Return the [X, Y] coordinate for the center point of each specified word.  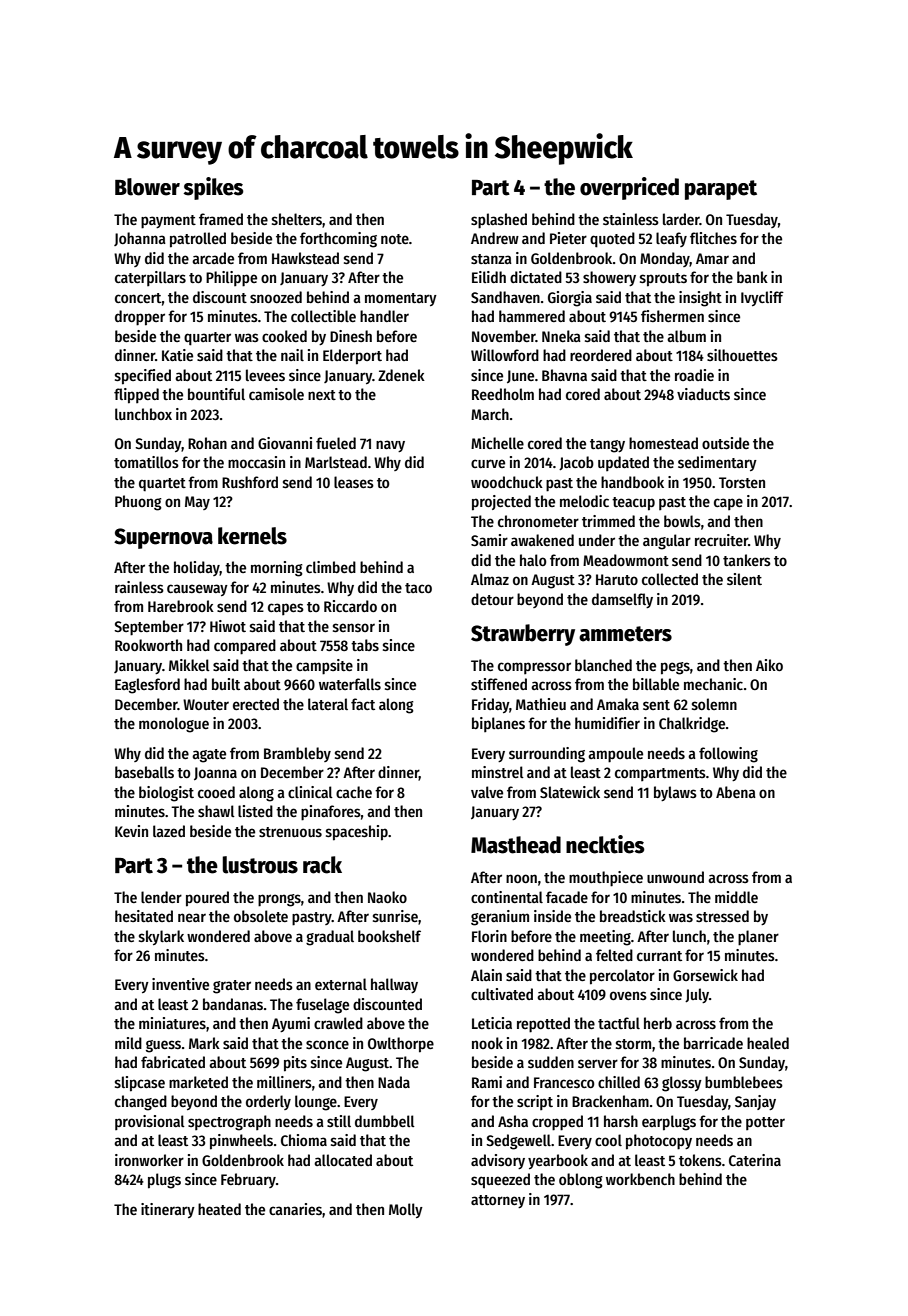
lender [161, 897]
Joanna [215, 773]
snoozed [276, 297]
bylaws [675, 793]
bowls [682, 521]
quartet [162, 484]
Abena [736, 792]
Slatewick [570, 792]
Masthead [516, 845]
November [504, 336]
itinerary [168, 1210]
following [728, 755]
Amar [712, 258]
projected [501, 503]
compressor [534, 668]
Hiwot [228, 626]
